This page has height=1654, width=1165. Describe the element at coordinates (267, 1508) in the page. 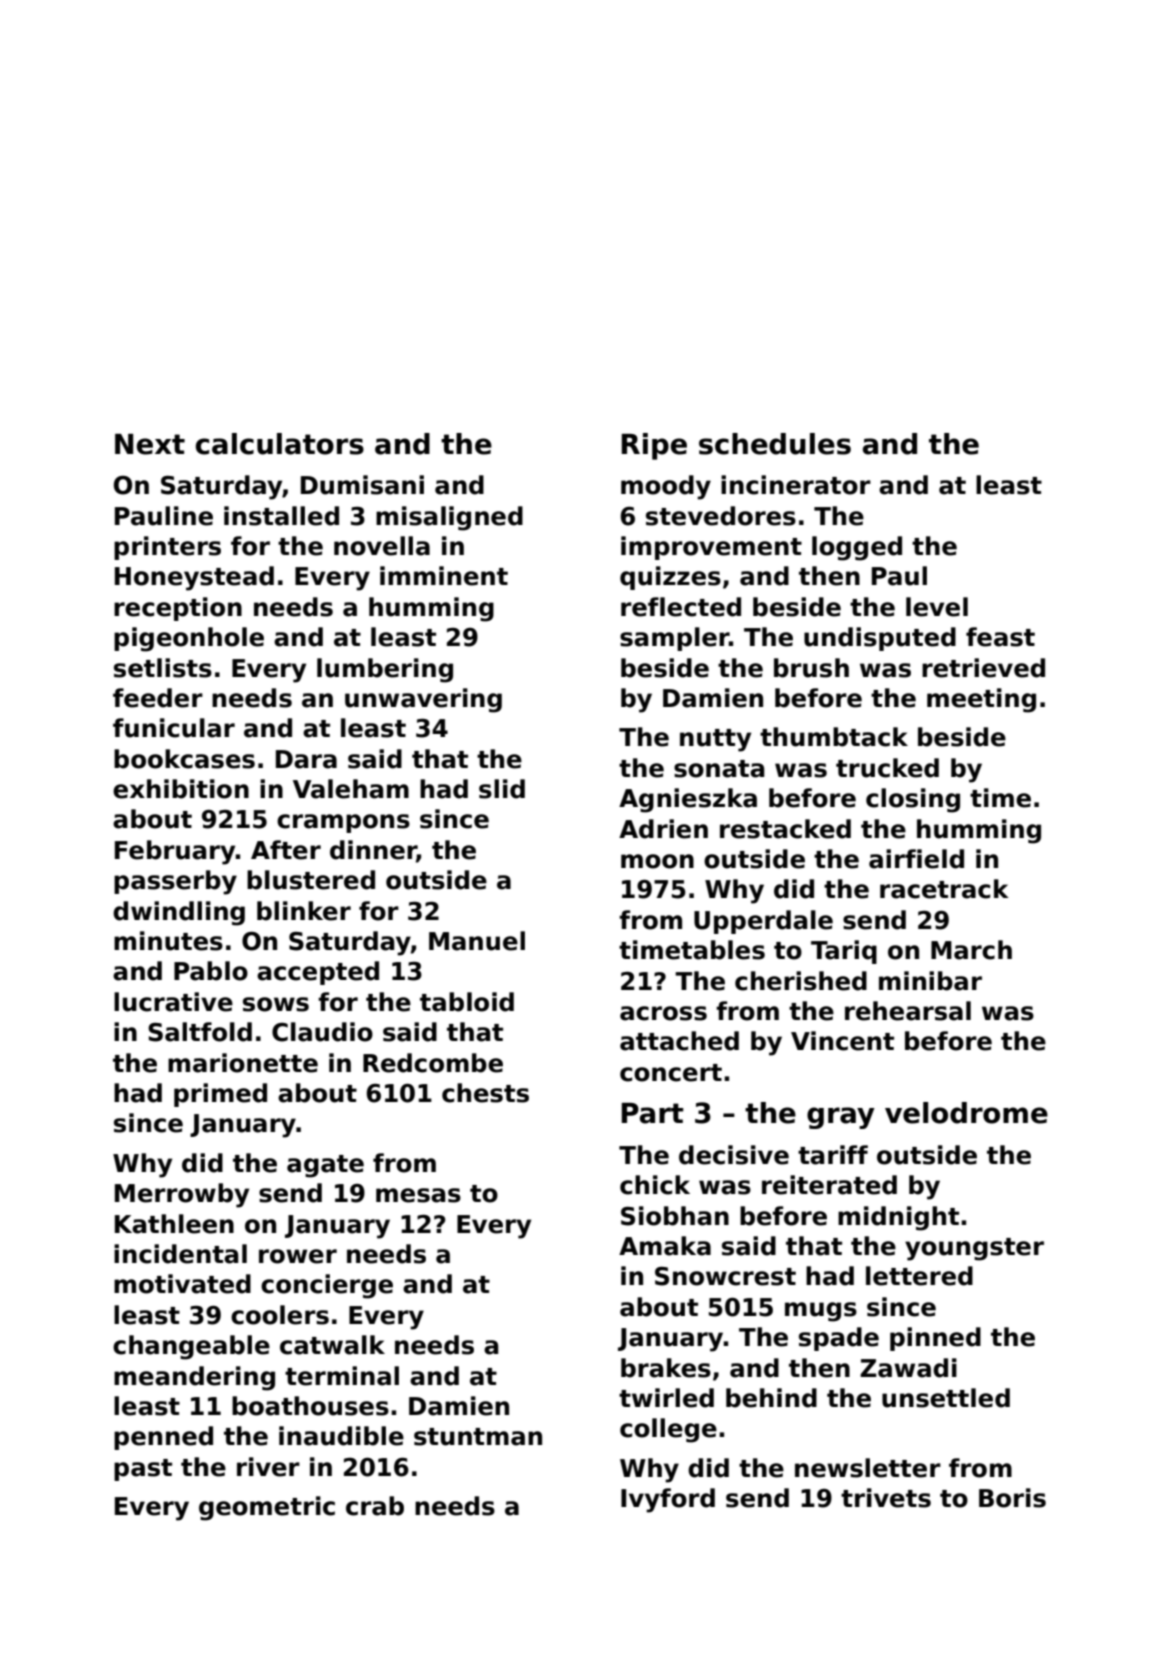

I see `geometric` at that location.
